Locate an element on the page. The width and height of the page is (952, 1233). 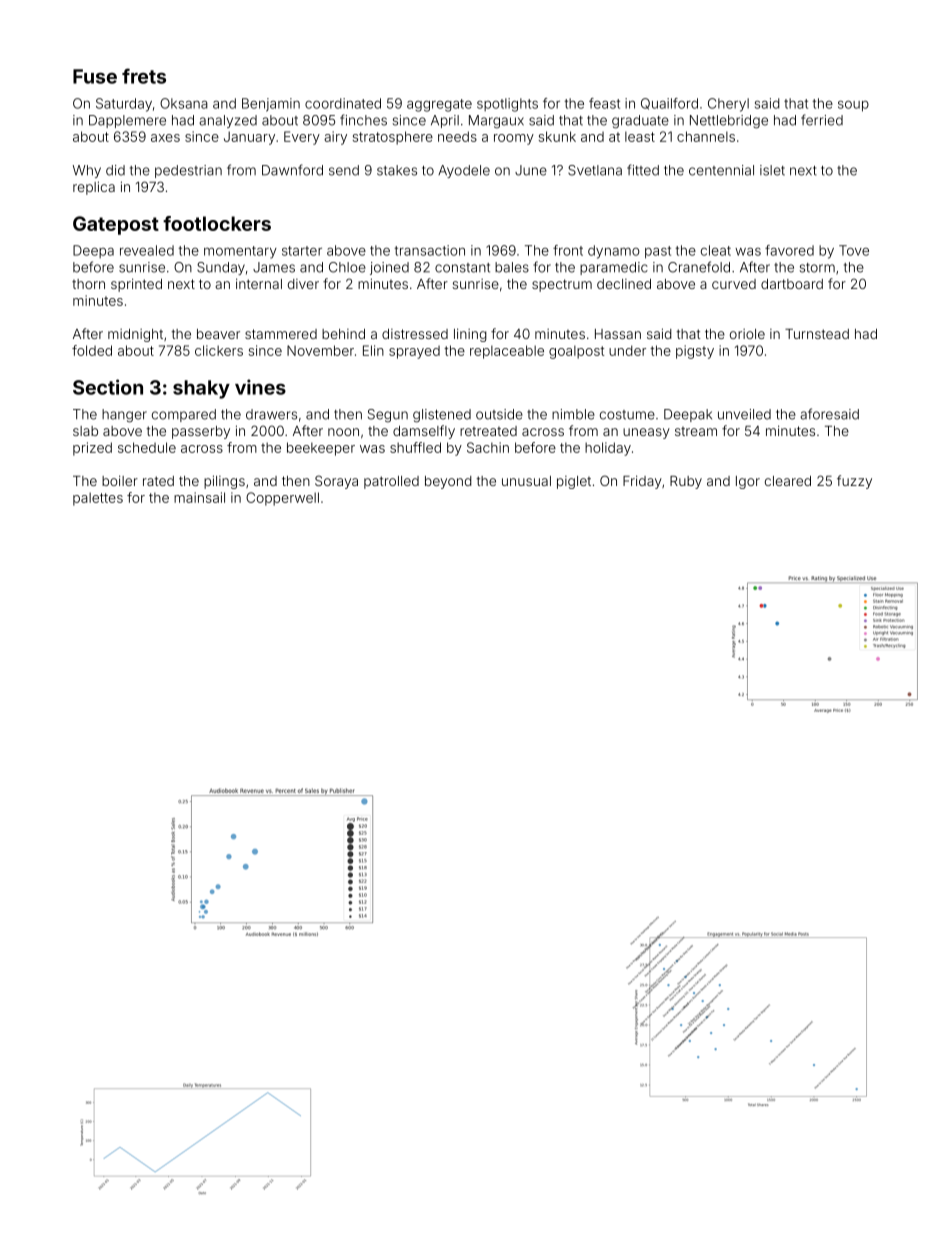
constant is located at coordinates (462, 268).
